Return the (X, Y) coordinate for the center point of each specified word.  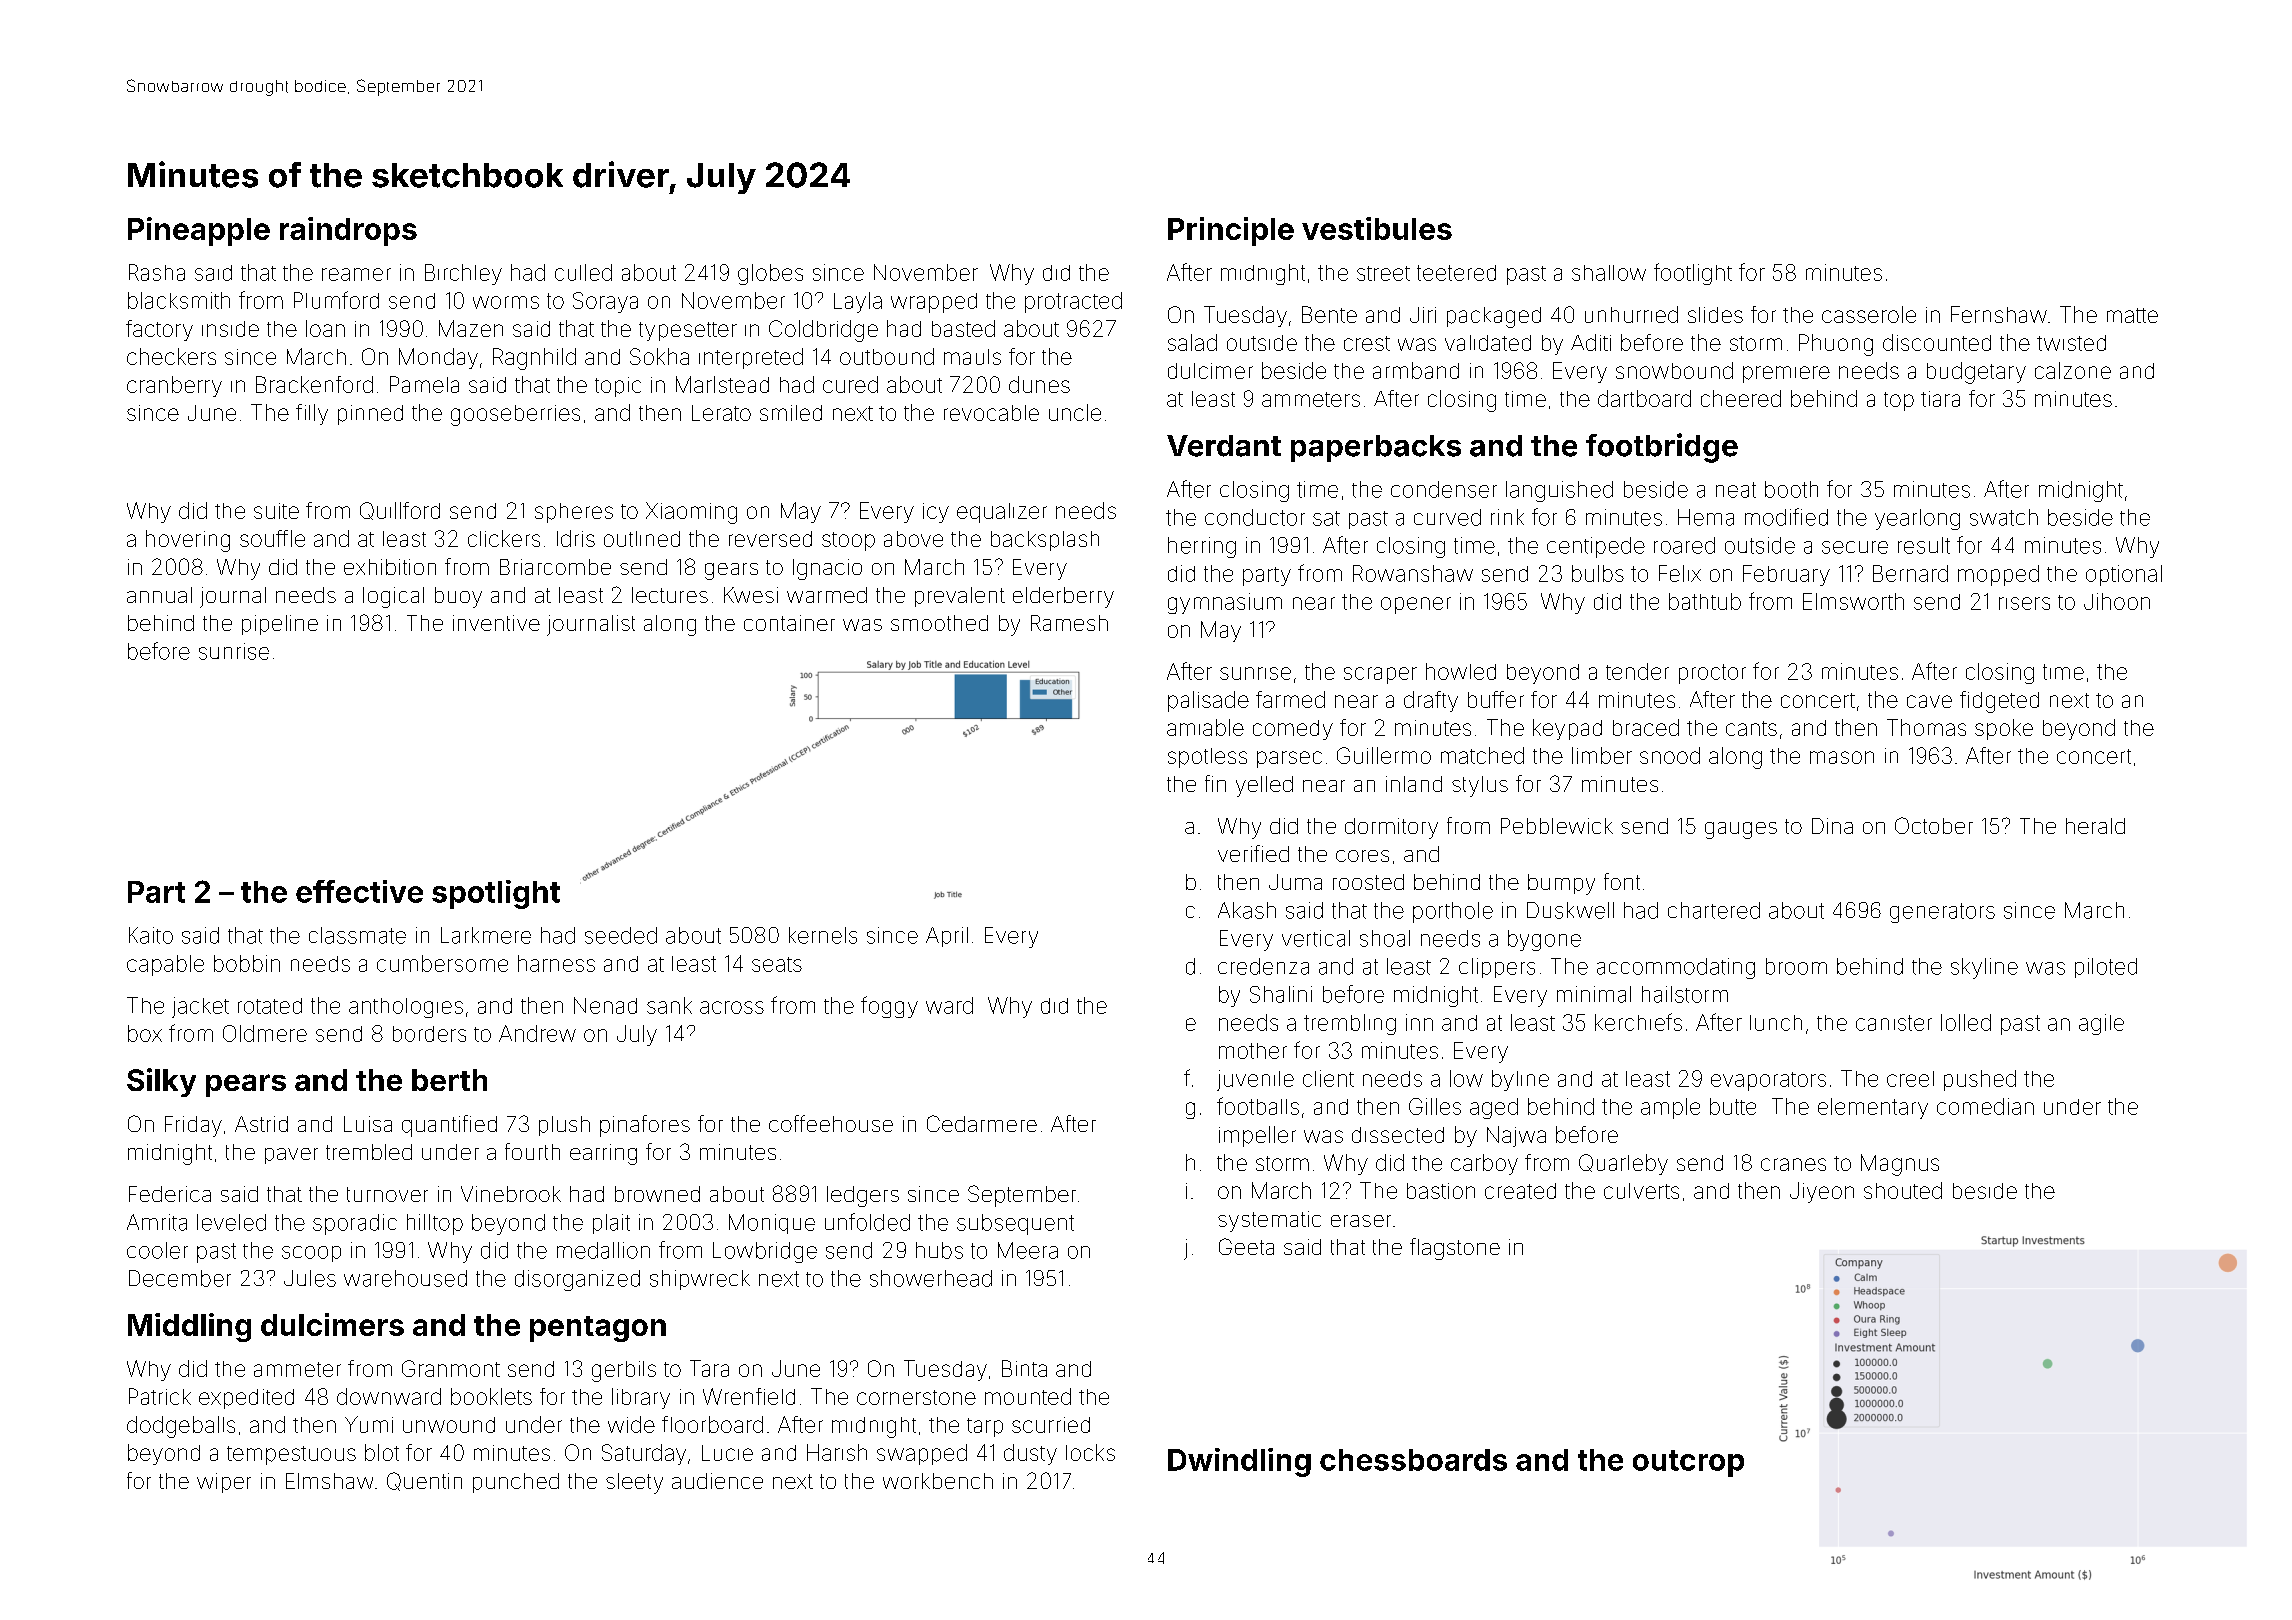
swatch (2004, 517)
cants (1751, 728)
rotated (270, 1006)
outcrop (1688, 1463)
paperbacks (1376, 448)
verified (1253, 853)
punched (516, 1483)
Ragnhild (534, 359)
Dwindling (1239, 1462)
